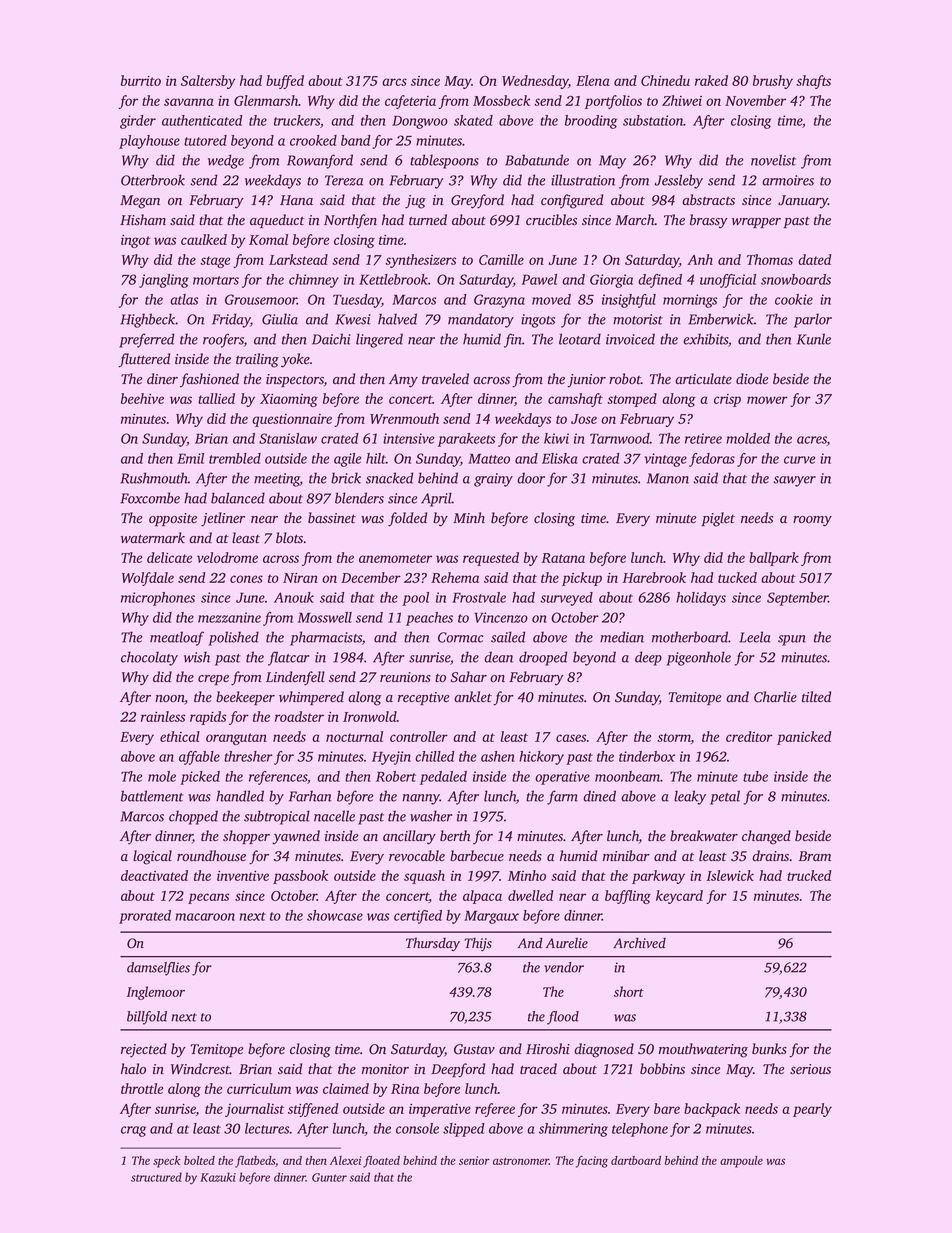 Image resolution: width=952 pixels, height=1233 pixels. I want to click on pearly, so click(812, 1110).
